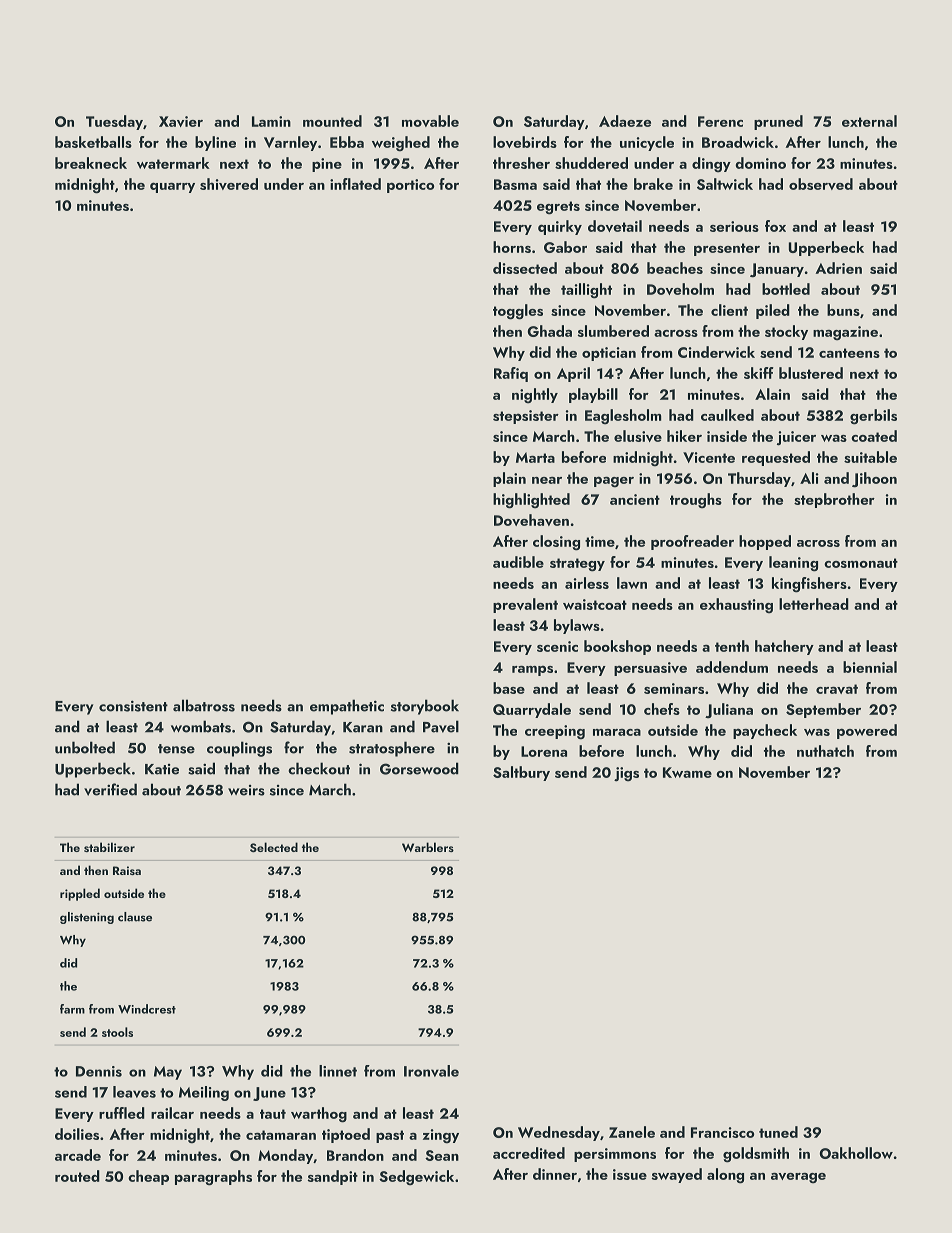 This image has height=1233, width=952. I want to click on consistent, so click(133, 706).
